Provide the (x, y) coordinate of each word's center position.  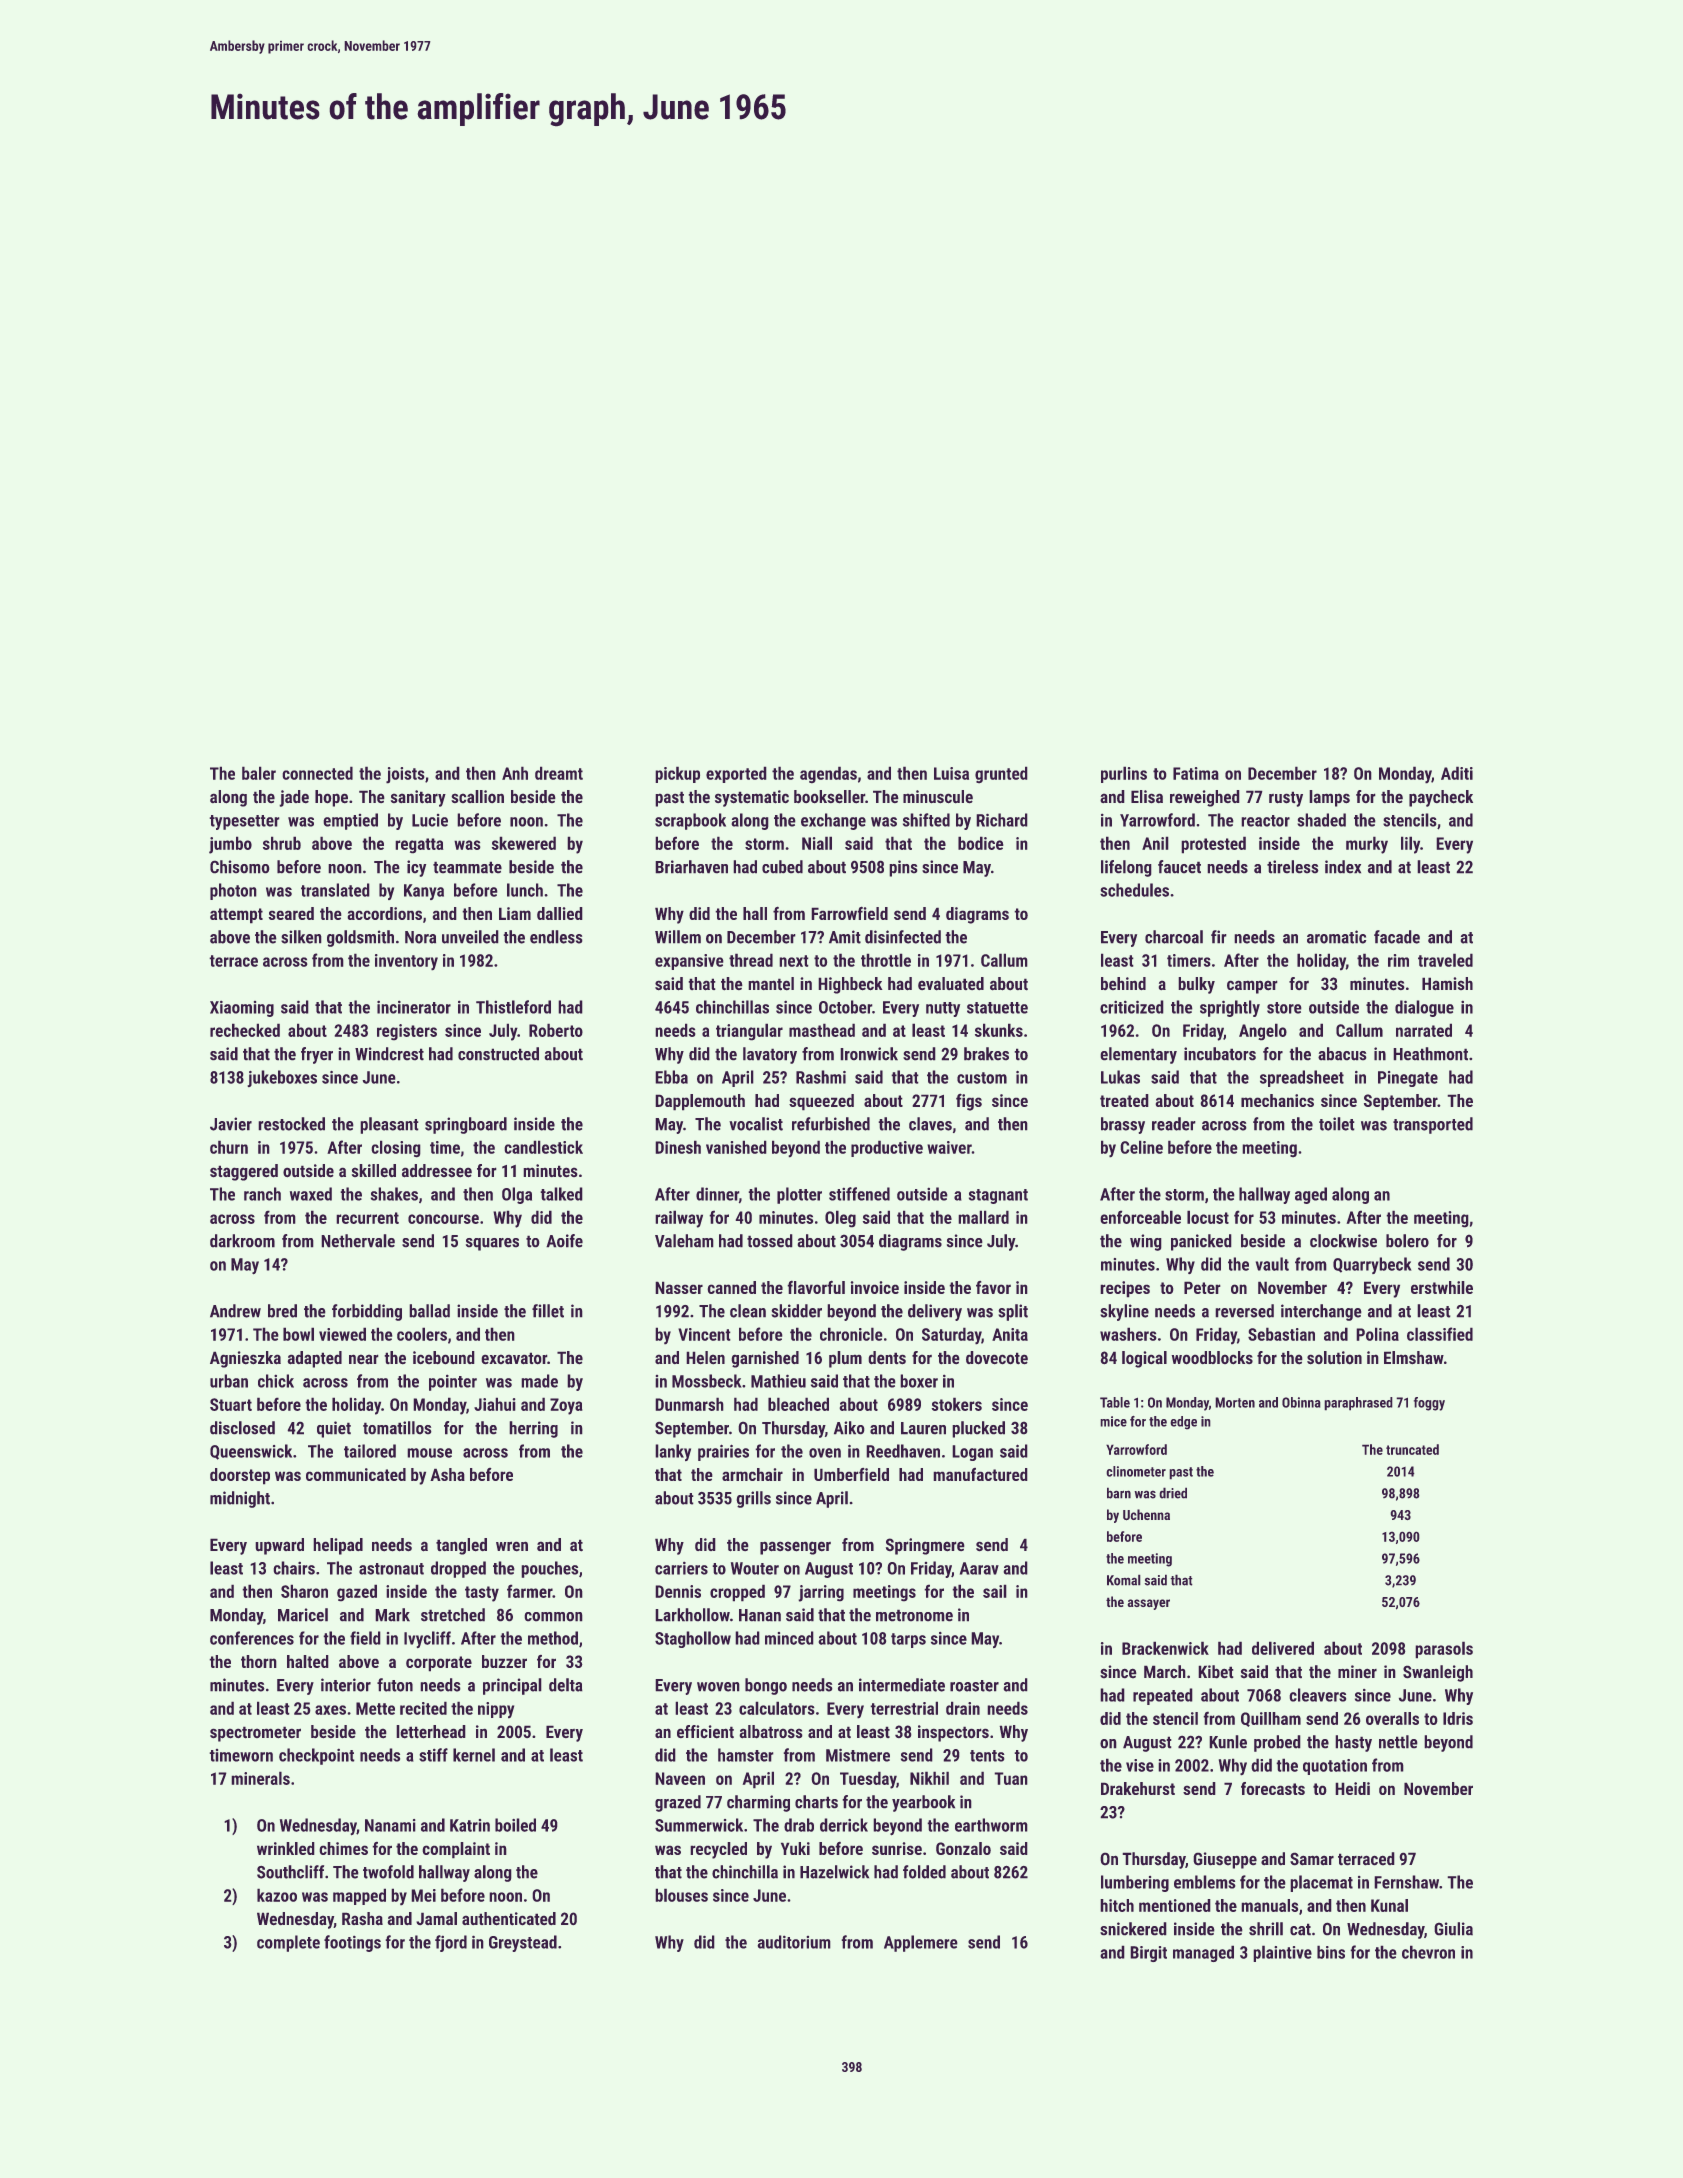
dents (887, 1358)
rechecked (245, 1030)
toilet (1337, 1124)
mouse (429, 1453)
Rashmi (821, 1077)
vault (1272, 1264)
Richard (1002, 820)
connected (317, 773)
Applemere (921, 1943)
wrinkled (286, 1848)
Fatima (1196, 773)
